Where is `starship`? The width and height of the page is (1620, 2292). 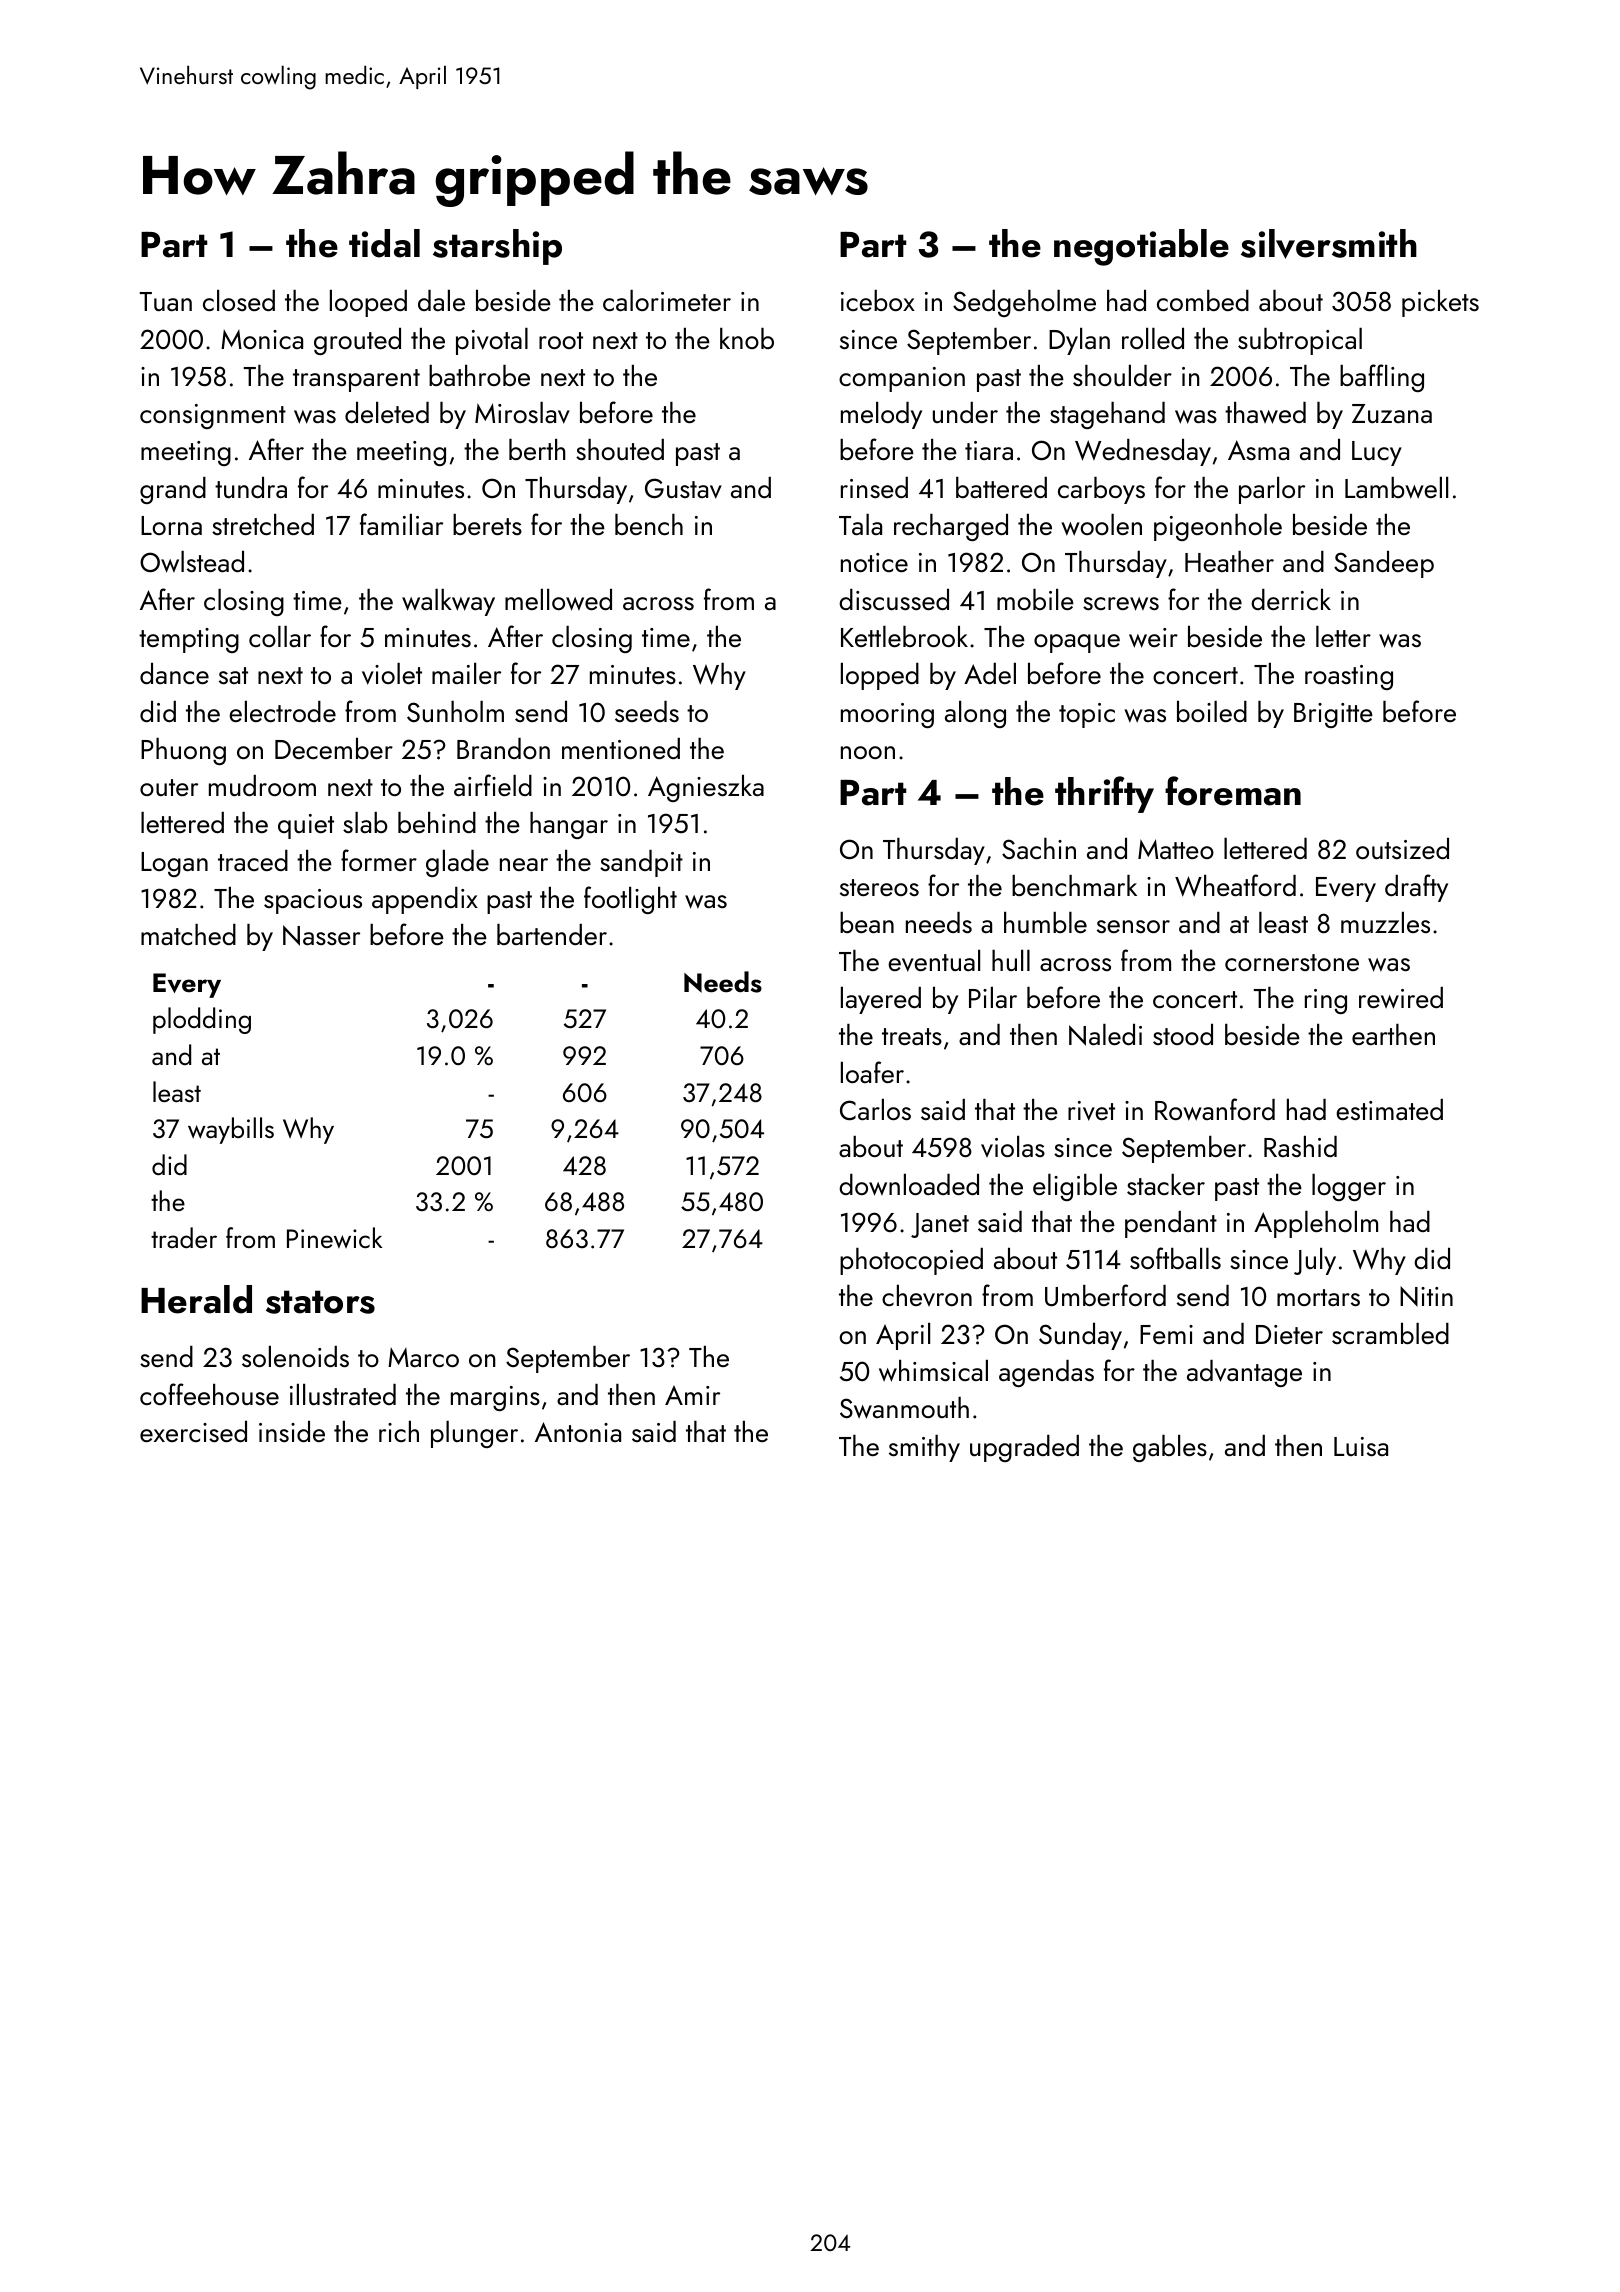
starship is located at coordinates (497, 247).
